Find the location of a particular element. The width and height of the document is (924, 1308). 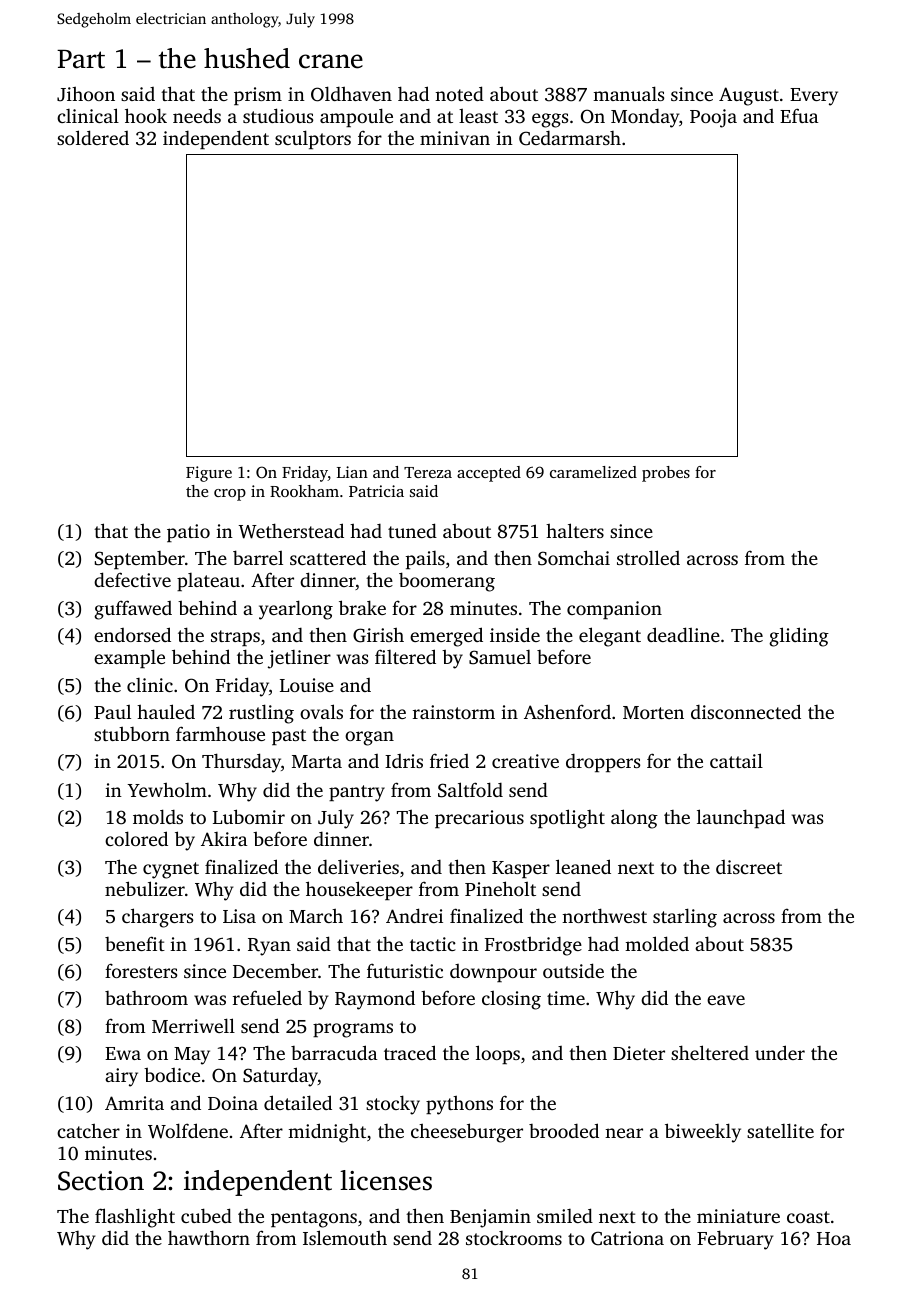

probes is located at coordinates (666, 474).
